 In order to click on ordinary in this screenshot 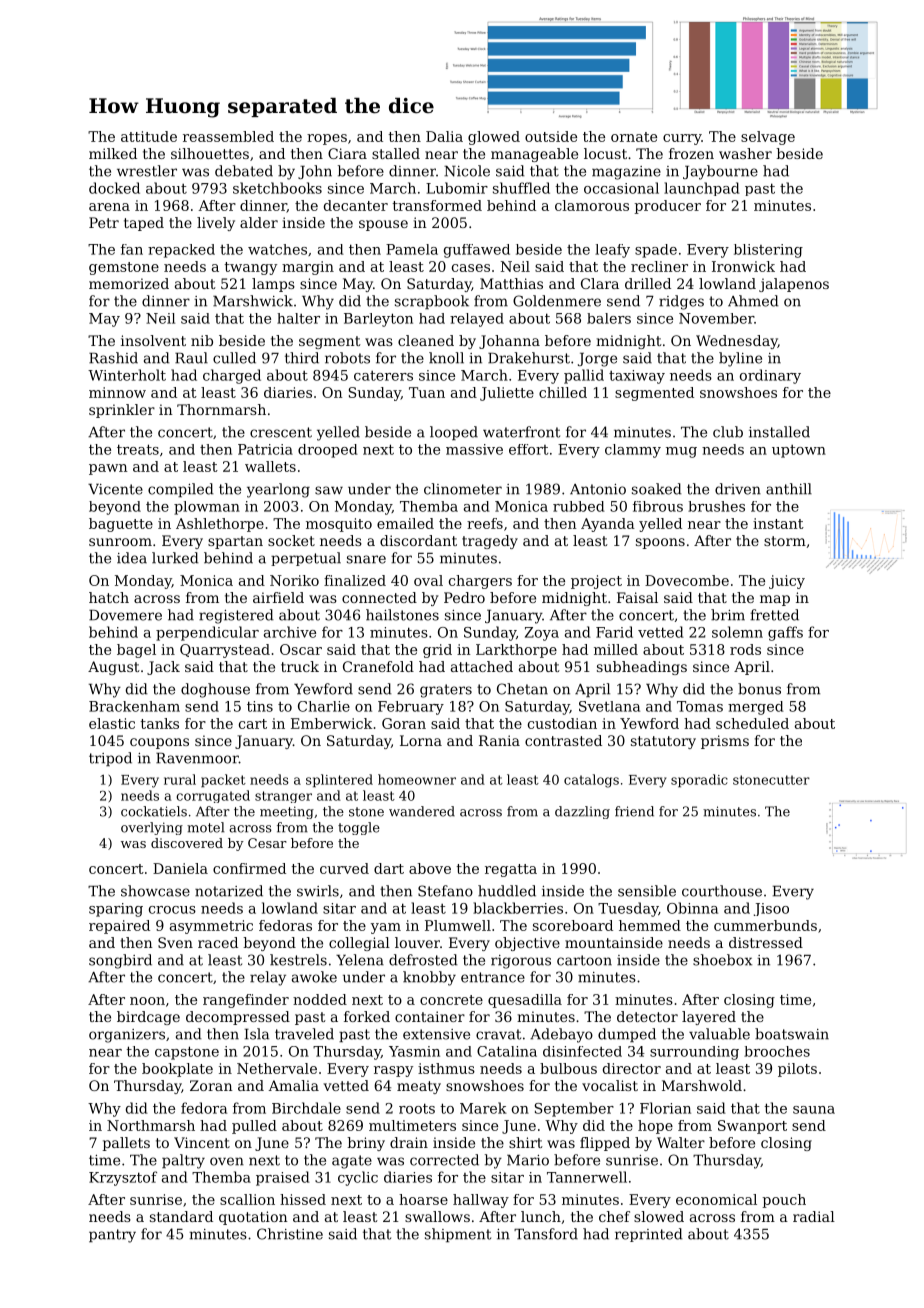, I will do `click(770, 376)`.
